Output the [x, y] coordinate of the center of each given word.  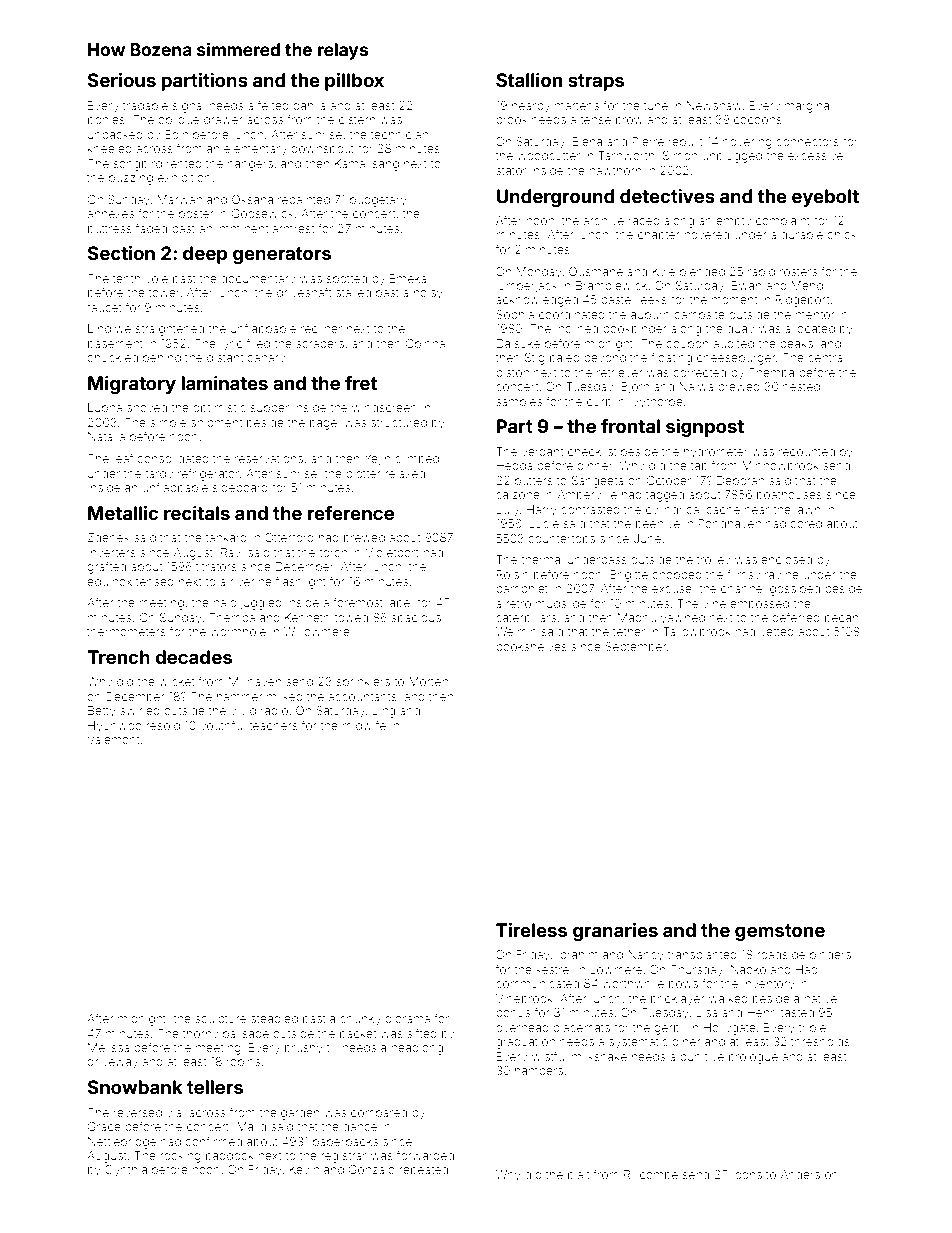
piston [512, 373]
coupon [687, 346]
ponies [106, 121]
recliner [321, 328]
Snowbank [135, 1087]
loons [747, 1174]
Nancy [646, 956]
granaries [615, 932]
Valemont [113, 739]
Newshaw [714, 105]
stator [511, 171]
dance [360, 1126]
